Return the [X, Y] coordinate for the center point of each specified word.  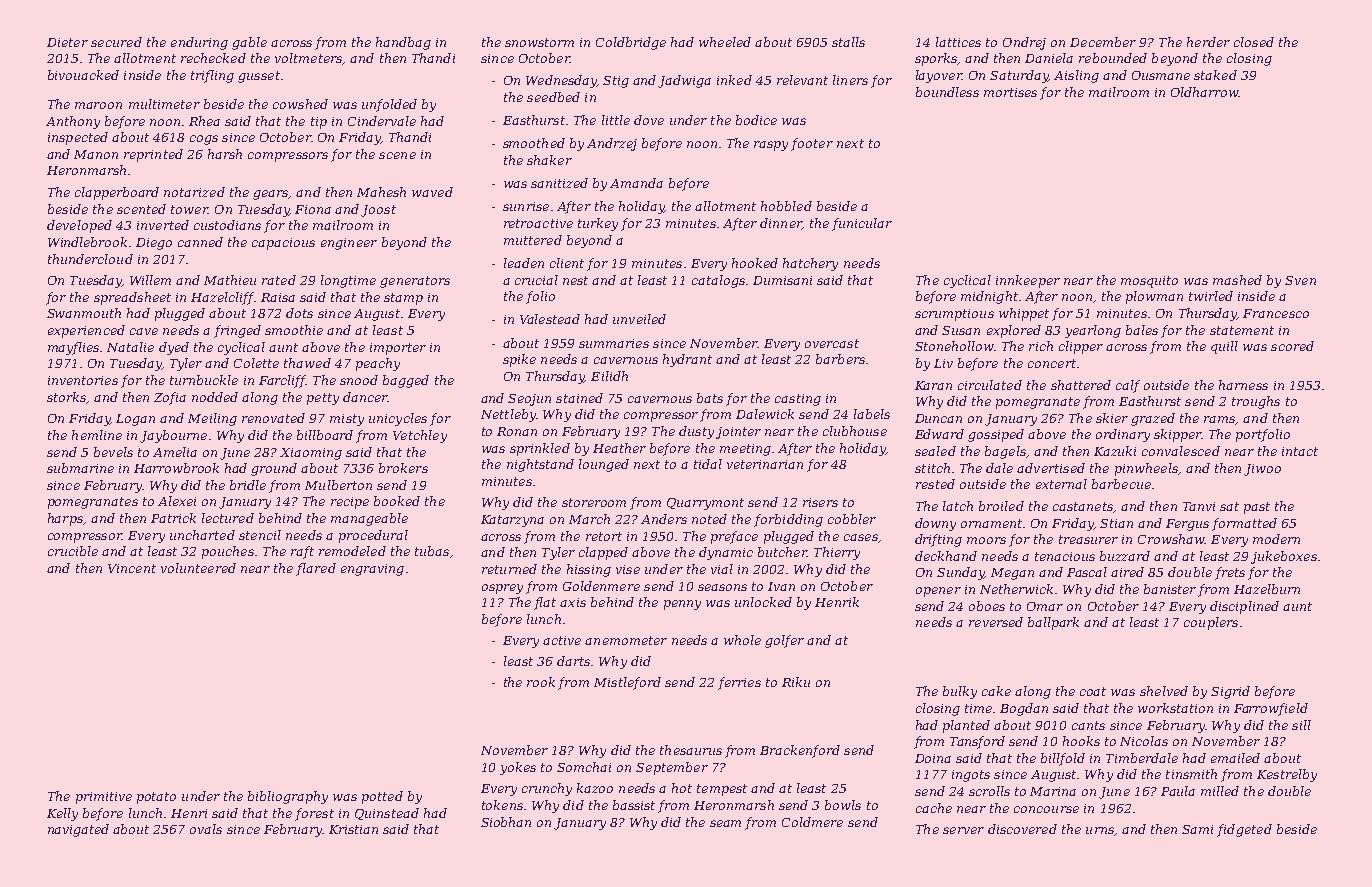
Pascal [1087, 572]
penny [682, 605]
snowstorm [539, 42]
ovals [206, 829]
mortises [1010, 92]
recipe [350, 503]
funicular [862, 224]
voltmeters [309, 59]
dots [299, 313]
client [567, 263]
